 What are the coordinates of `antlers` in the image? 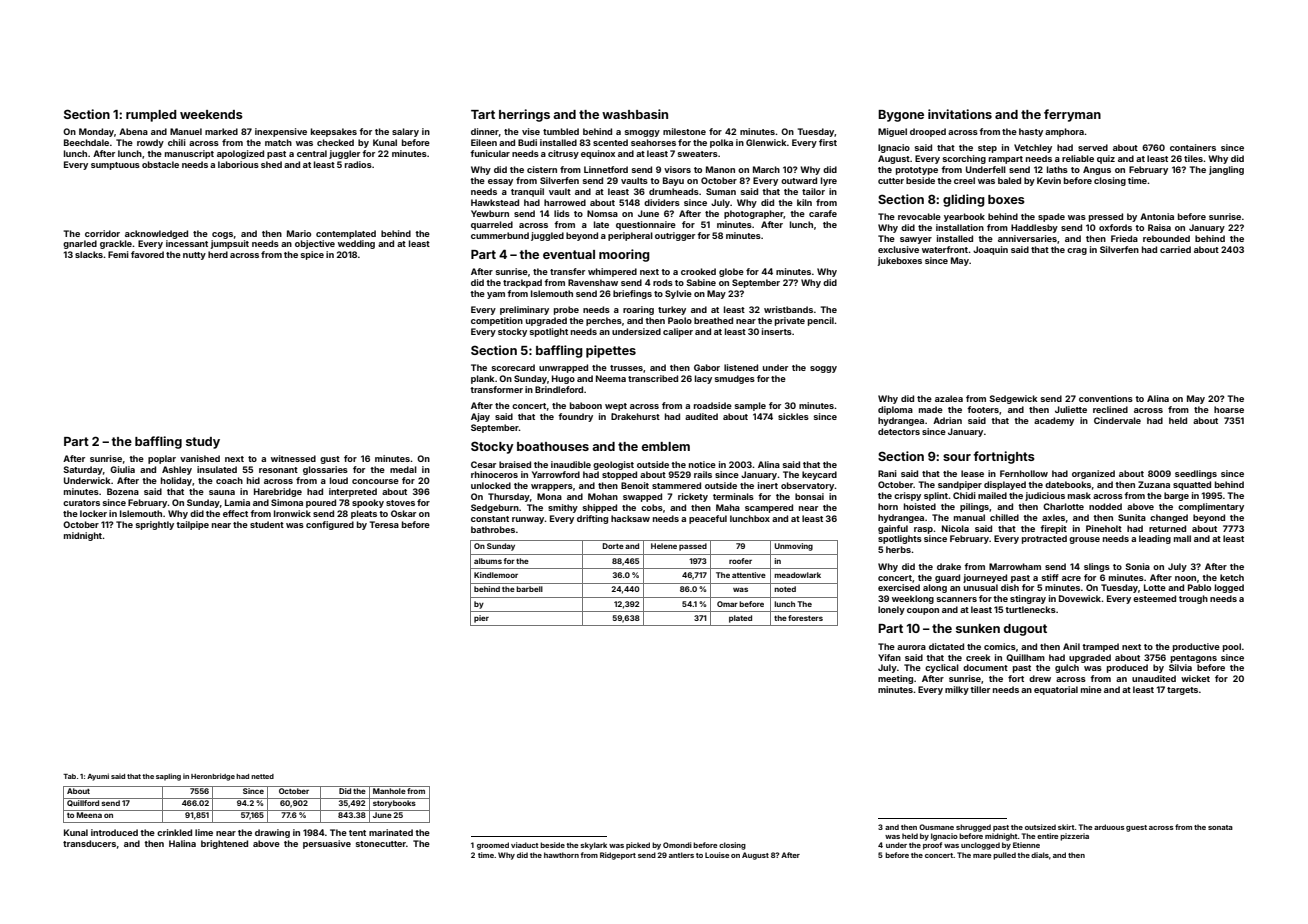 It's located at (681, 855).
